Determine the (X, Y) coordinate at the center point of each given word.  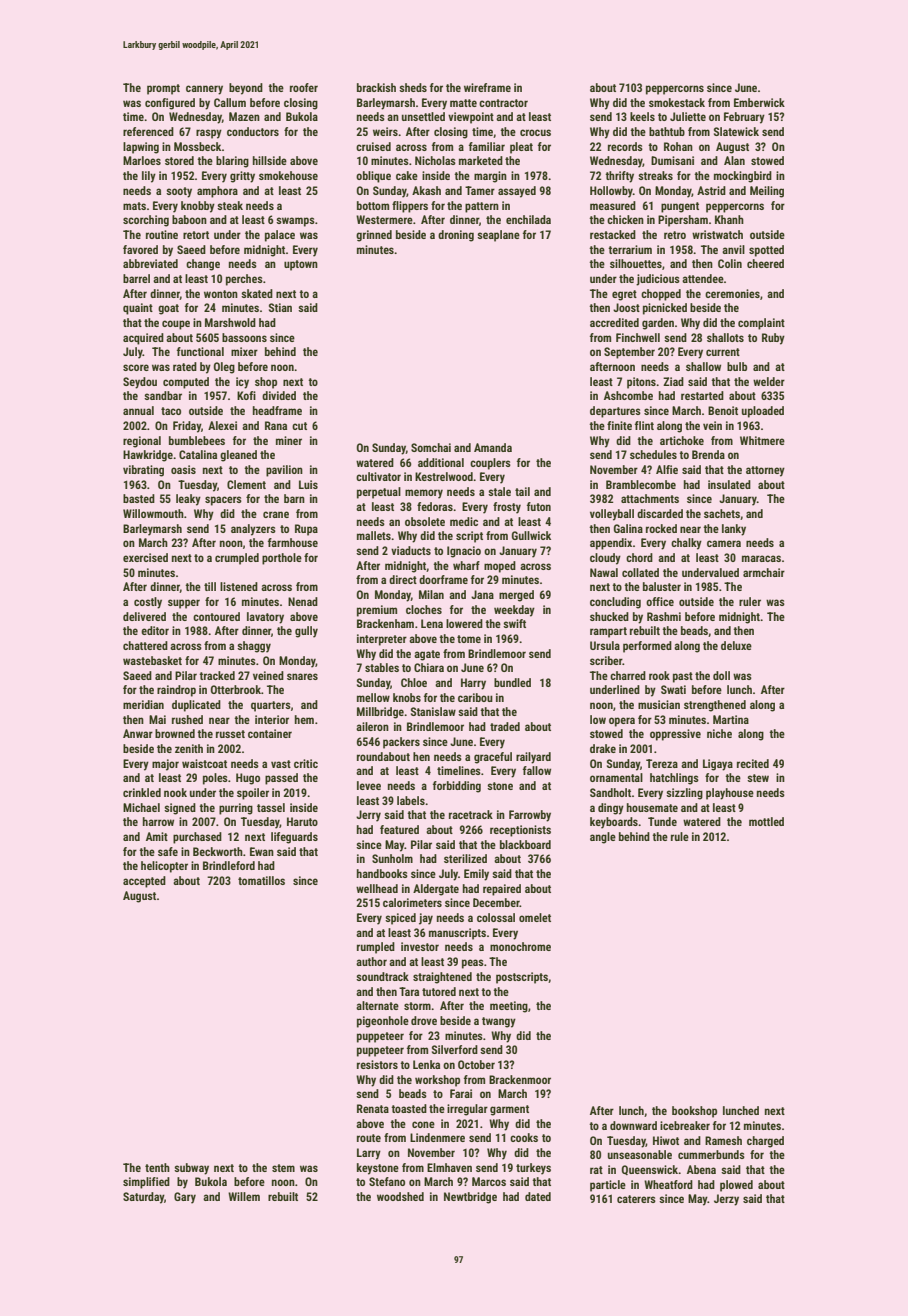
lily (149, 177)
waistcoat (204, 763)
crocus (535, 132)
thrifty (619, 177)
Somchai (431, 447)
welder (769, 381)
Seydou (140, 383)
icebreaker (685, 1125)
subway (191, 1169)
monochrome (520, 946)
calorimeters (412, 902)
